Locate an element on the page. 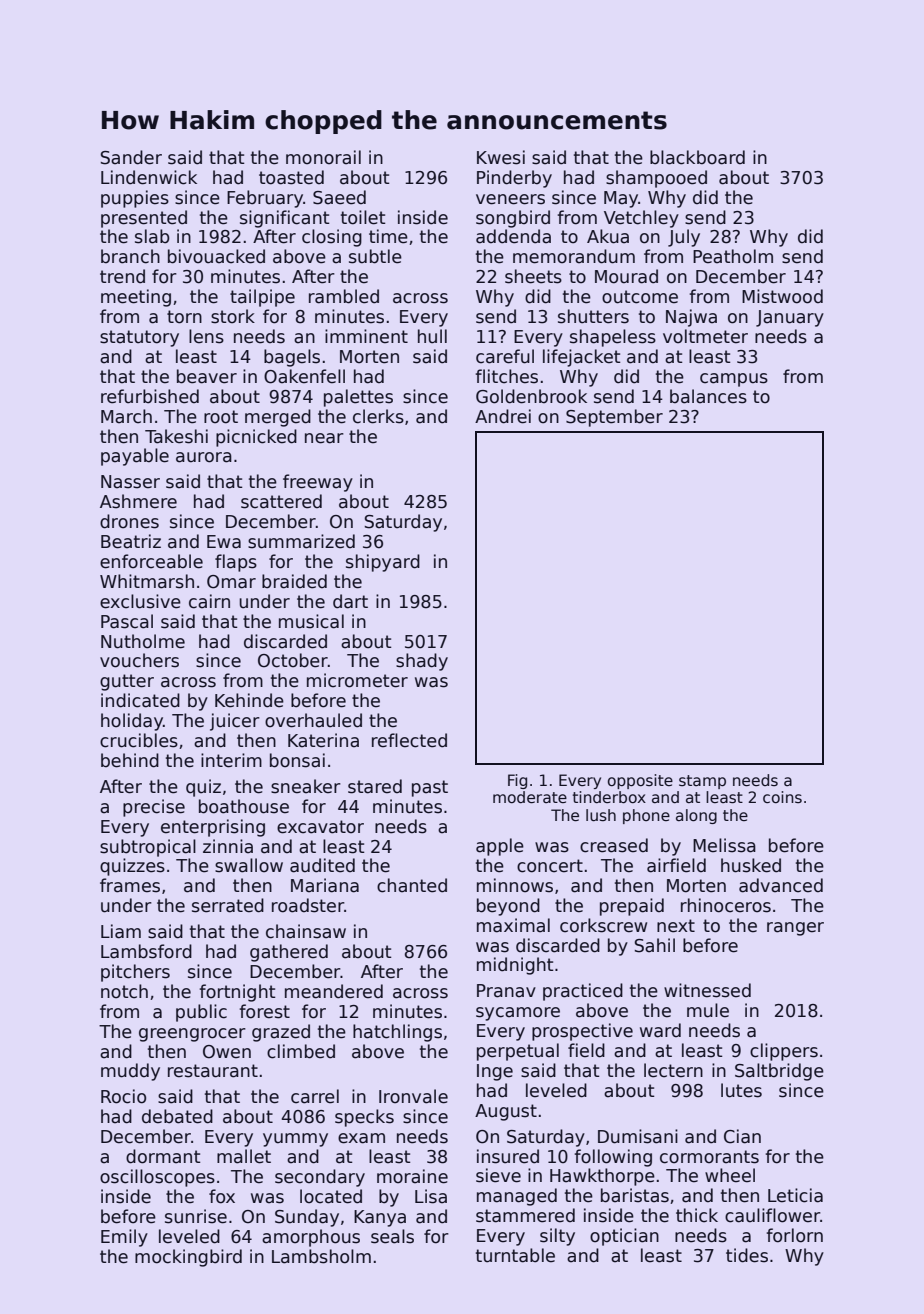 The height and width of the image is (1314, 924). Rocio is located at coordinates (123, 1096).
